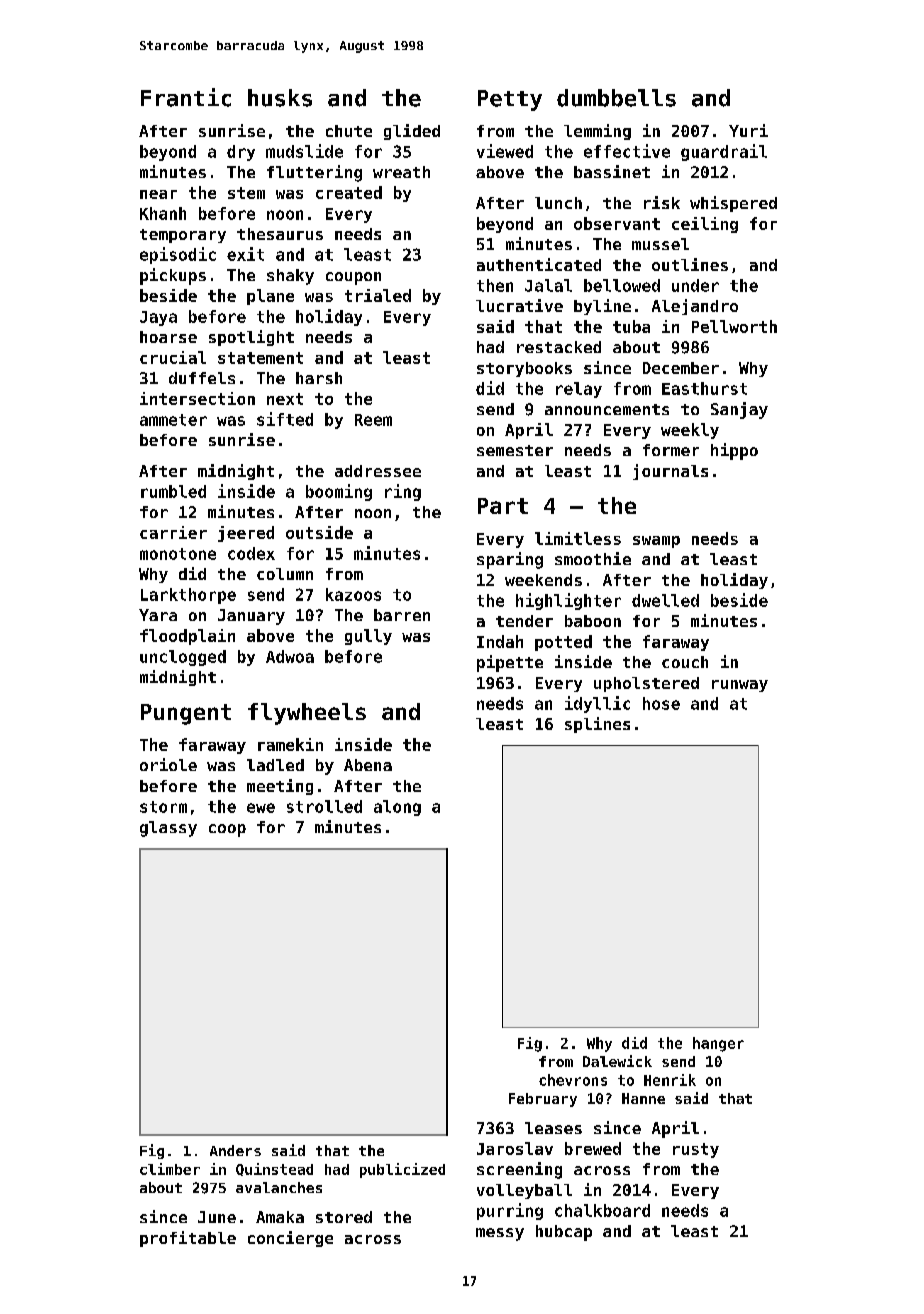  What do you see at coordinates (543, 1100) in the screenshot?
I see `February` at bounding box center [543, 1100].
